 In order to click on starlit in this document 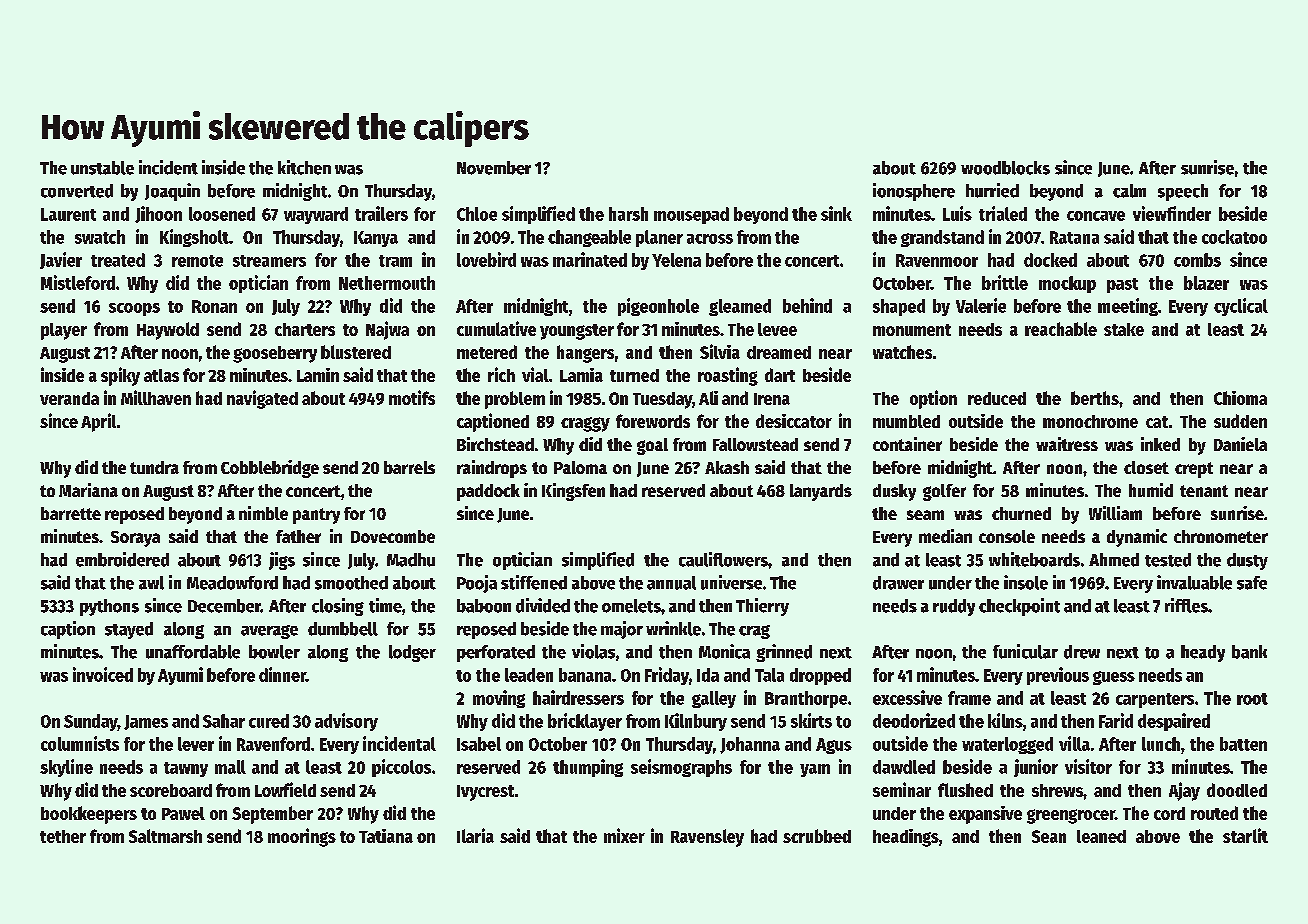, I will do `click(1245, 835)`.
